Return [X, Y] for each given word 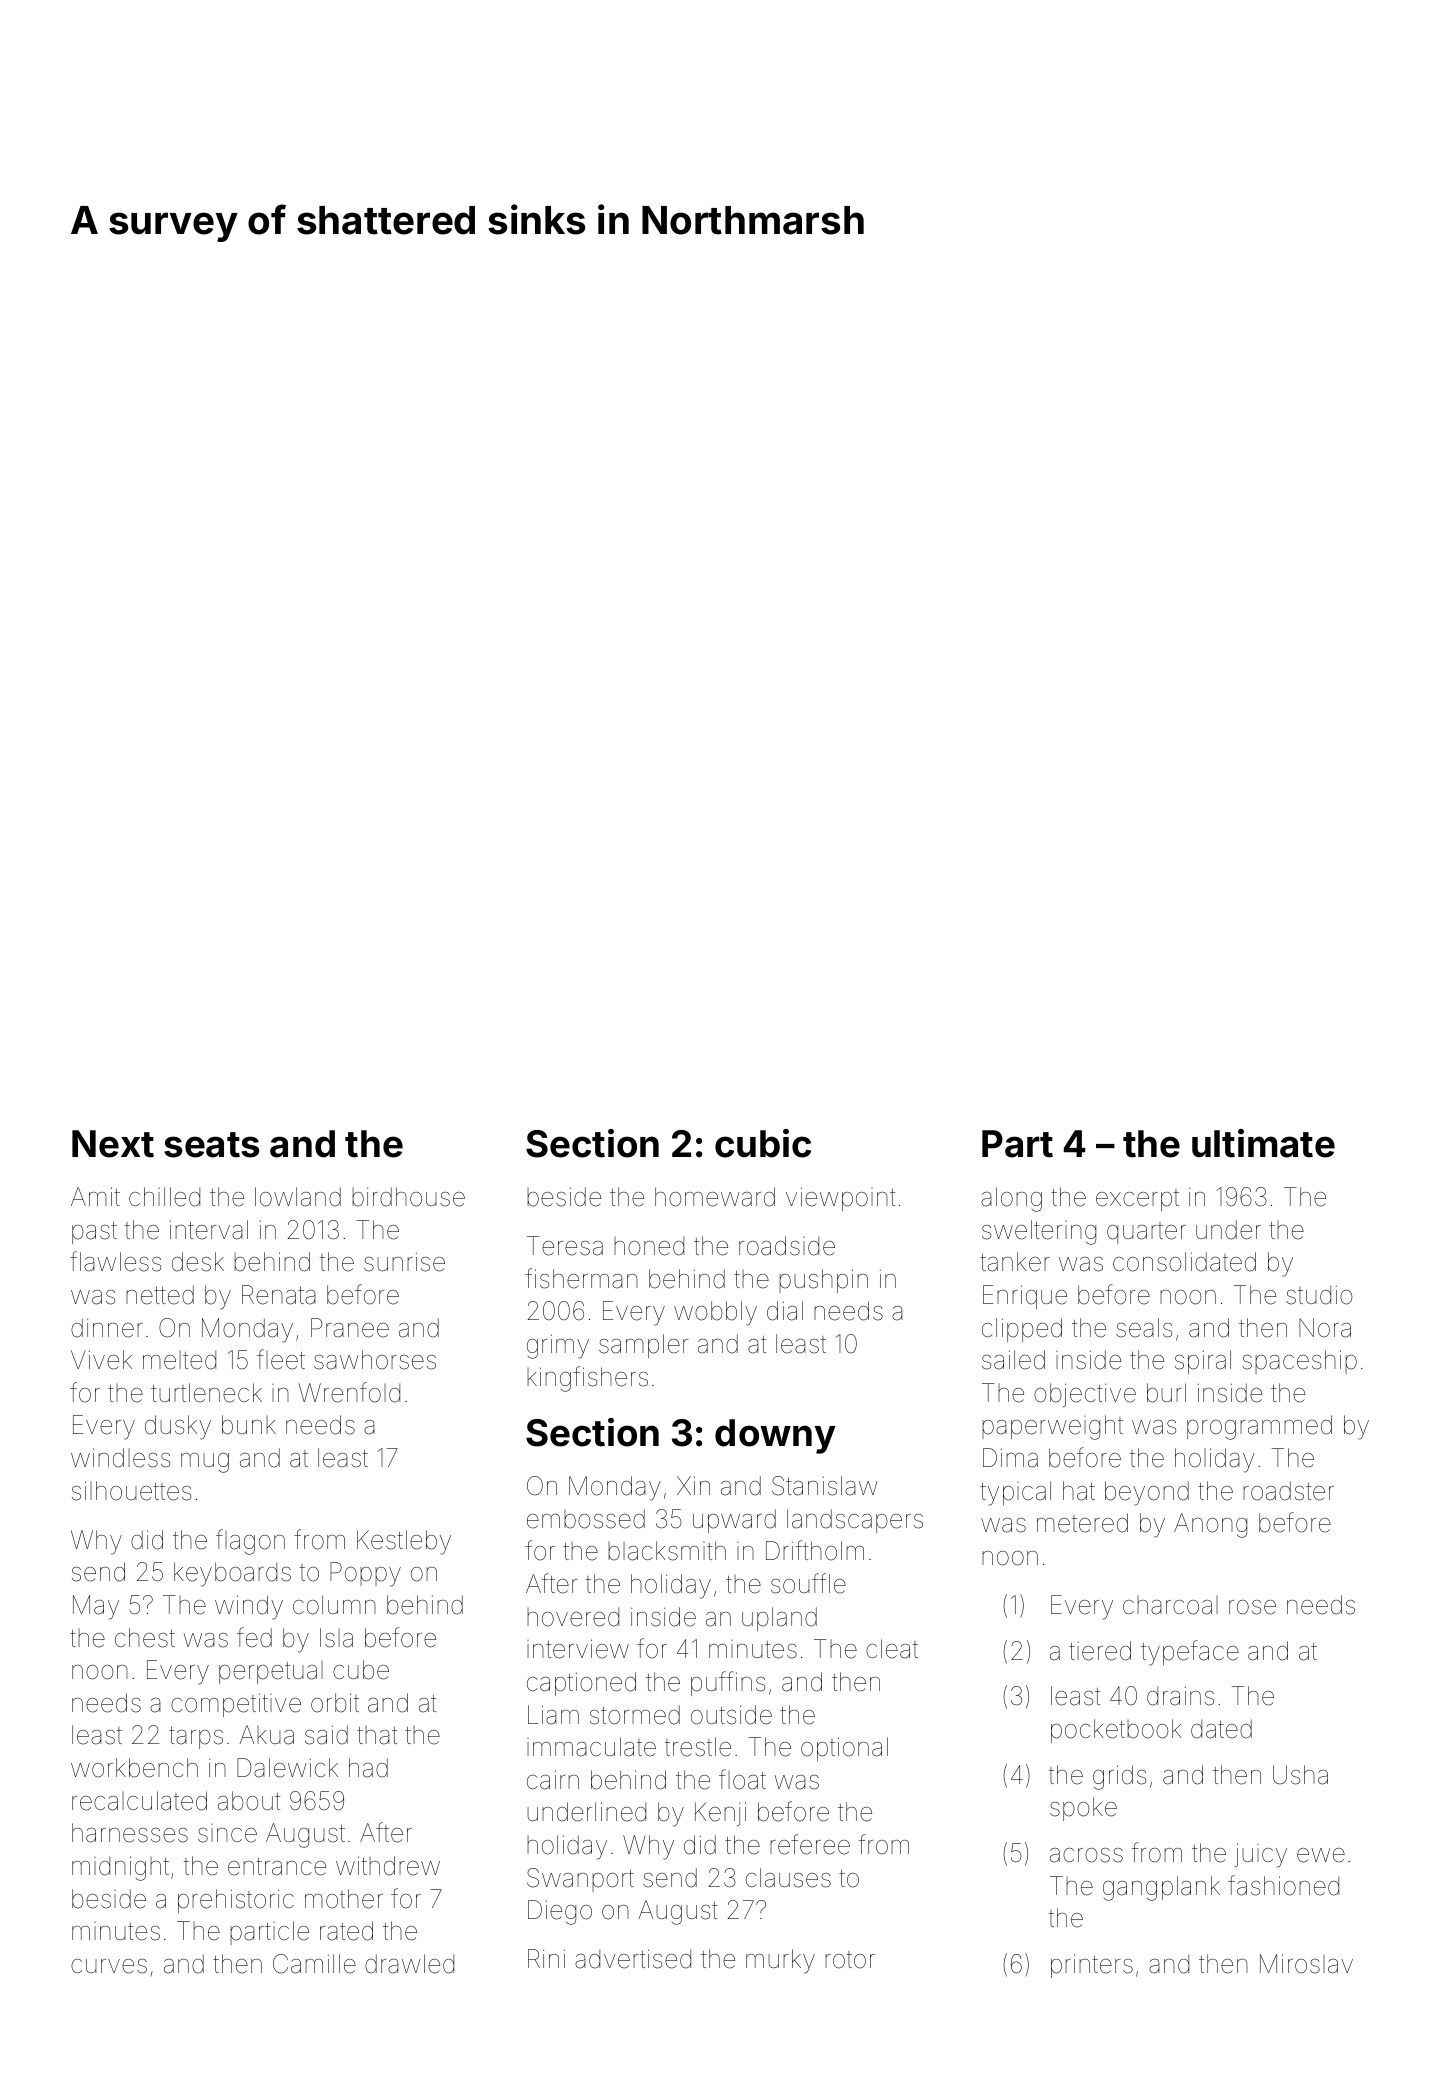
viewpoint [840, 1199]
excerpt [1137, 1200]
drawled [409, 1964]
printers [1092, 1966]
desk [198, 1262]
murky [780, 1961]
